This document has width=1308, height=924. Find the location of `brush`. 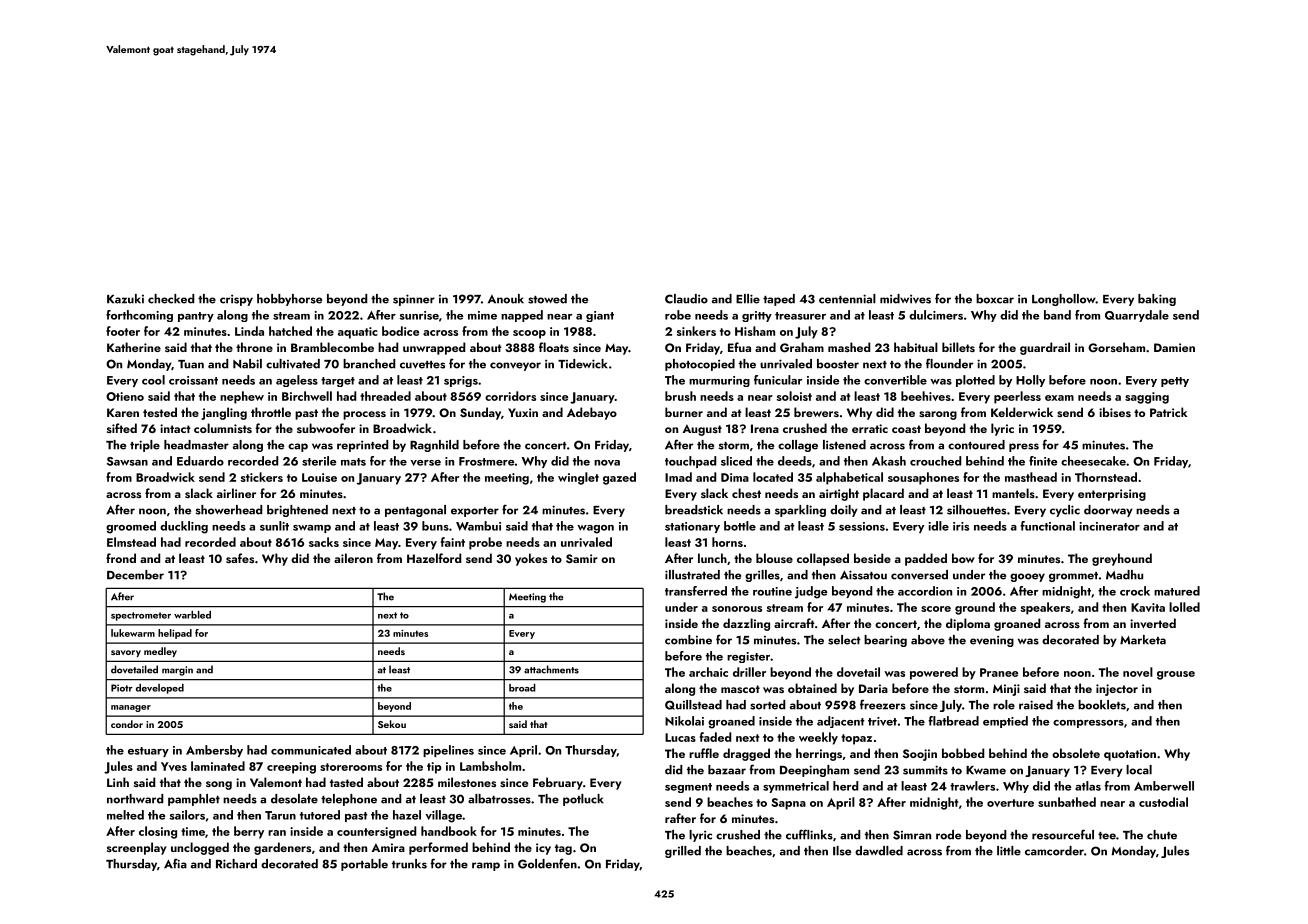

brush is located at coordinates (680, 396).
